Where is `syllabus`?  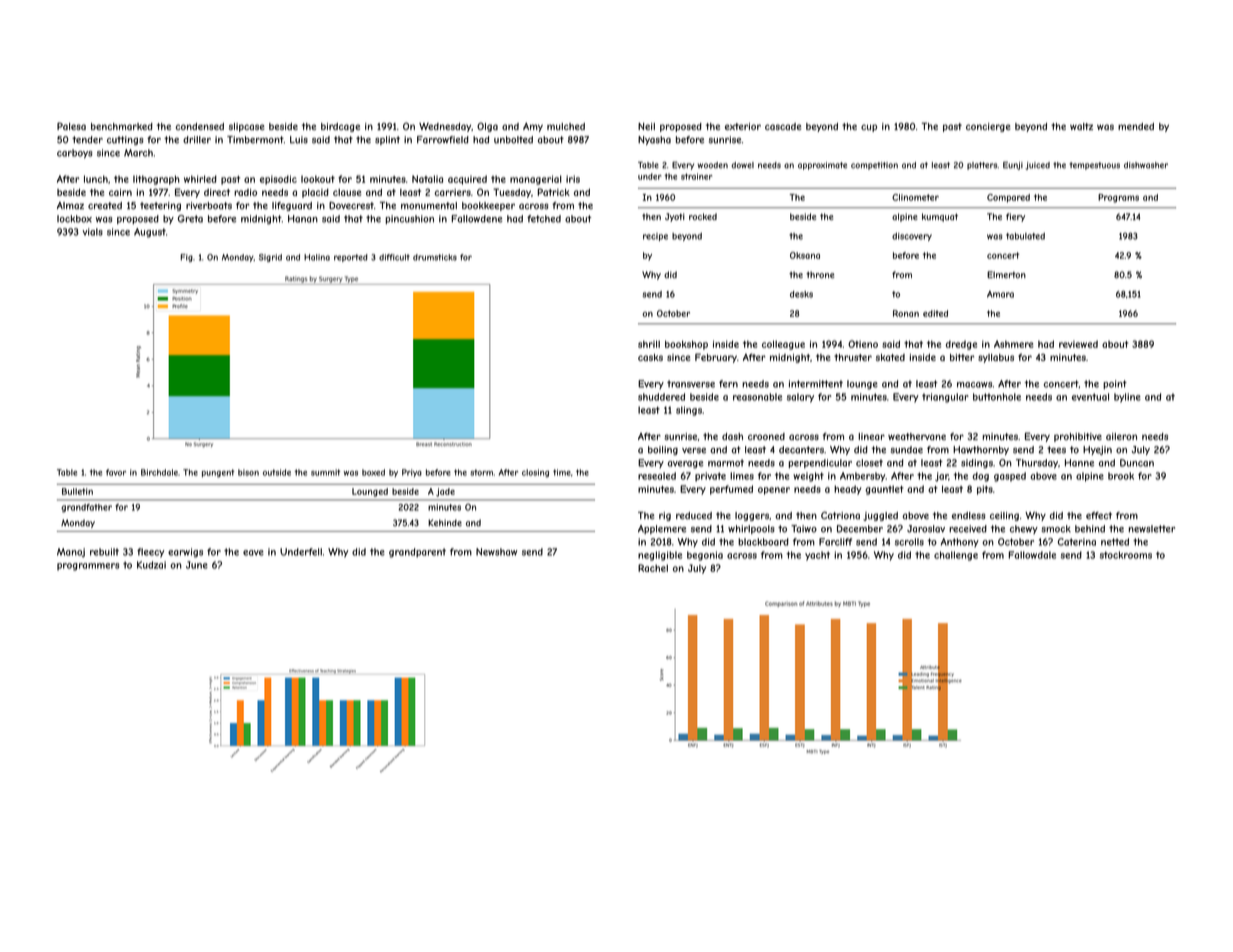
syllabus is located at coordinates (996, 358).
